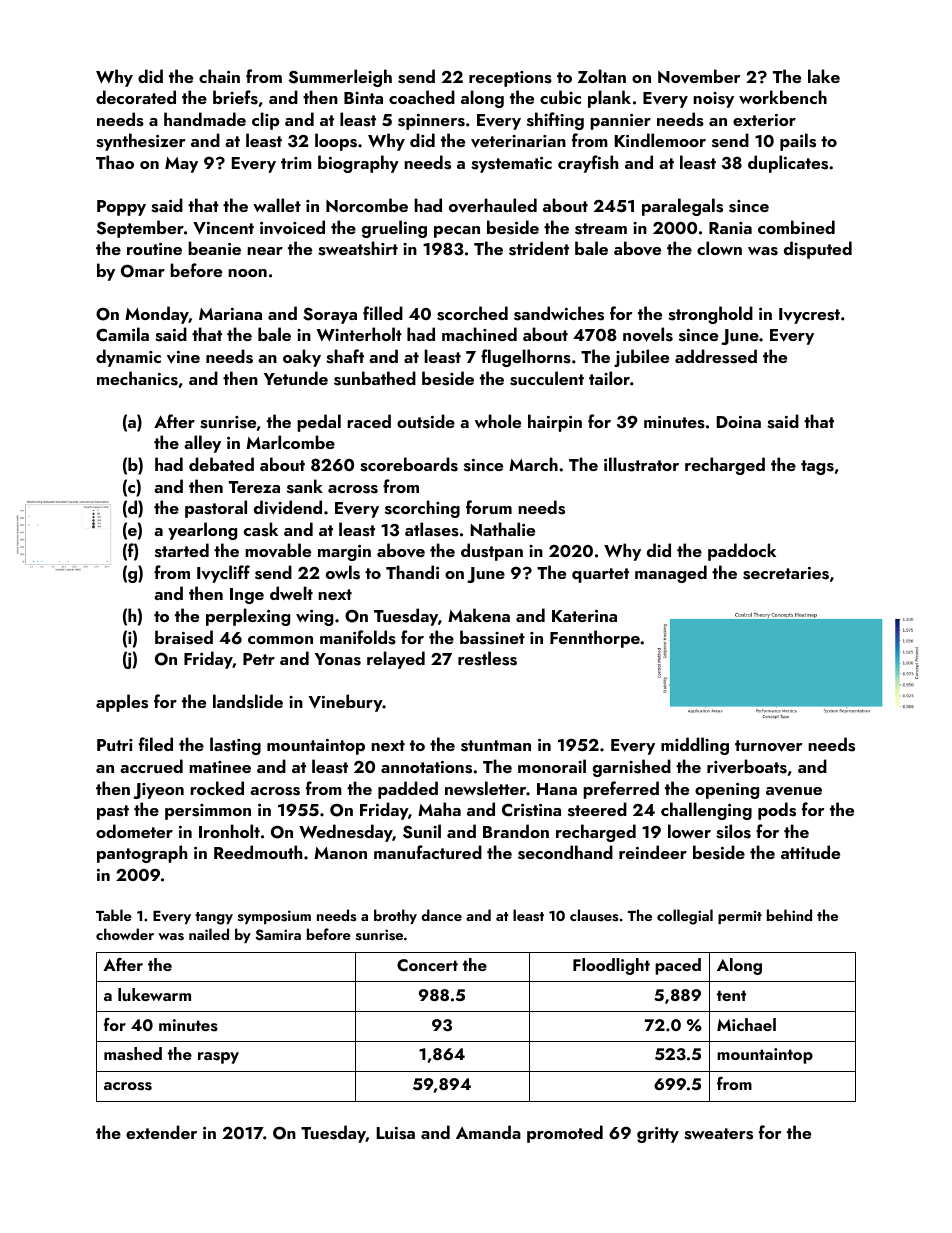 This page has width=952, height=1233. What do you see at coordinates (503, 529) in the page?
I see `Nathalie` at bounding box center [503, 529].
